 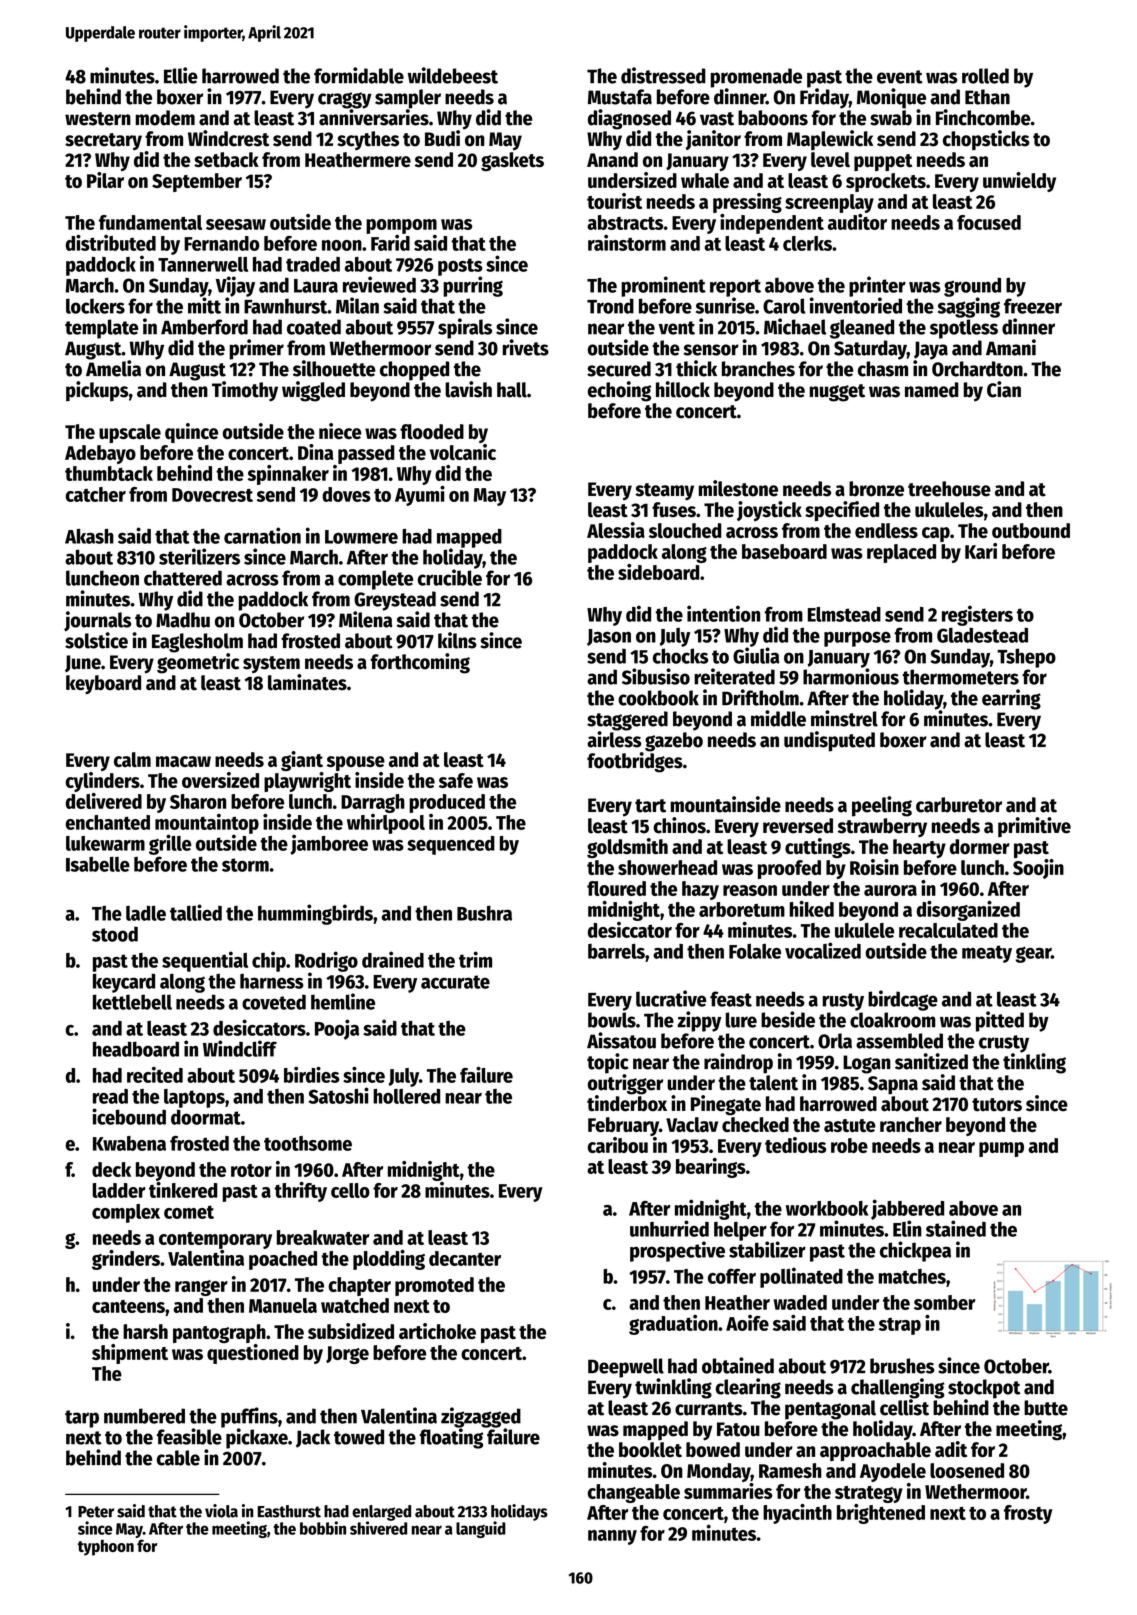 What do you see at coordinates (406, 1096) in the image?
I see `hollered` at bounding box center [406, 1096].
